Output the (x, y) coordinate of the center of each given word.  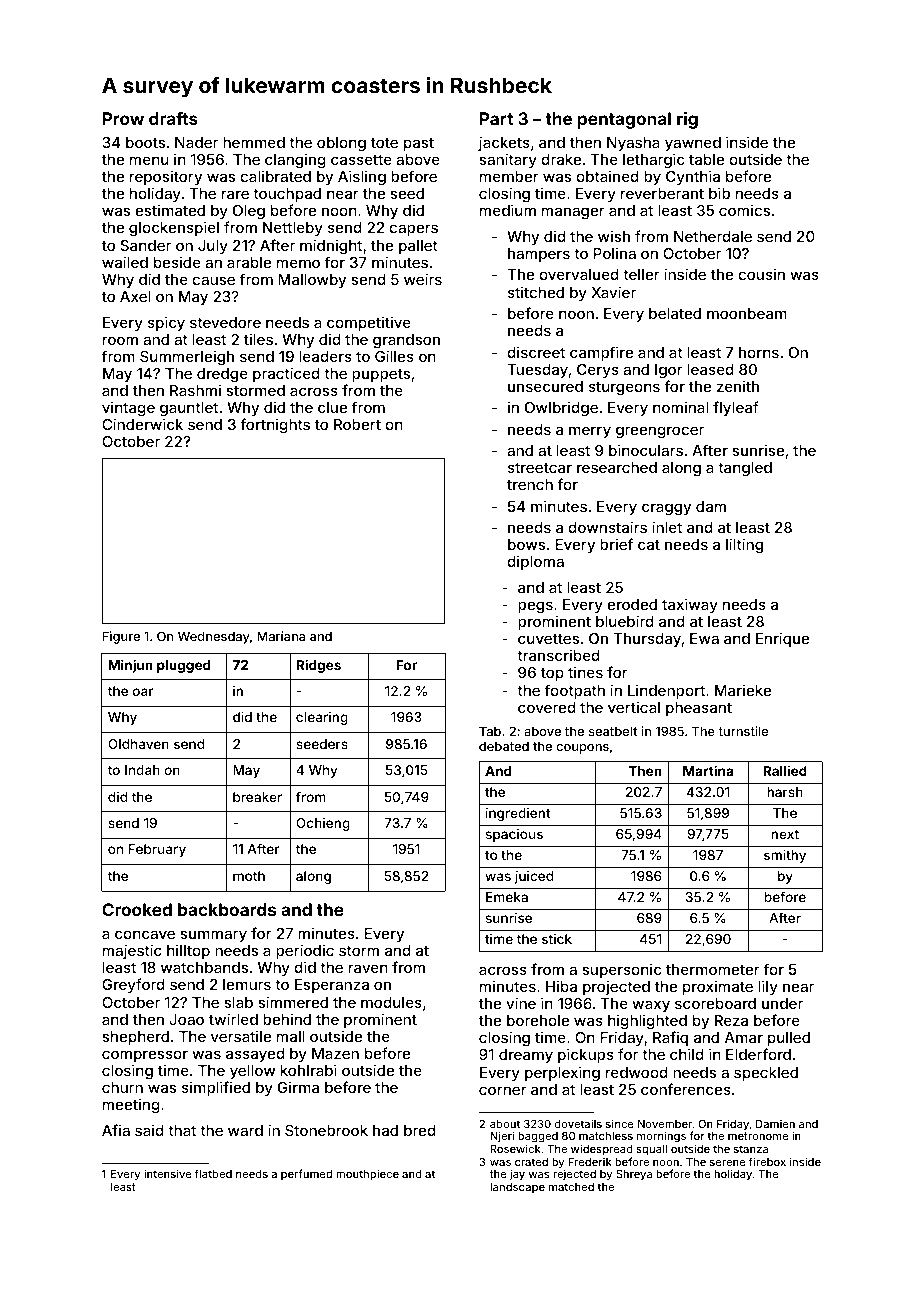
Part (496, 118)
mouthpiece (367, 1174)
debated (504, 746)
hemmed (254, 142)
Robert (357, 424)
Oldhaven (138, 744)
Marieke (743, 690)
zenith (738, 386)
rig (687, 120)
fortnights (275, 426)
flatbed (213, 1173)
